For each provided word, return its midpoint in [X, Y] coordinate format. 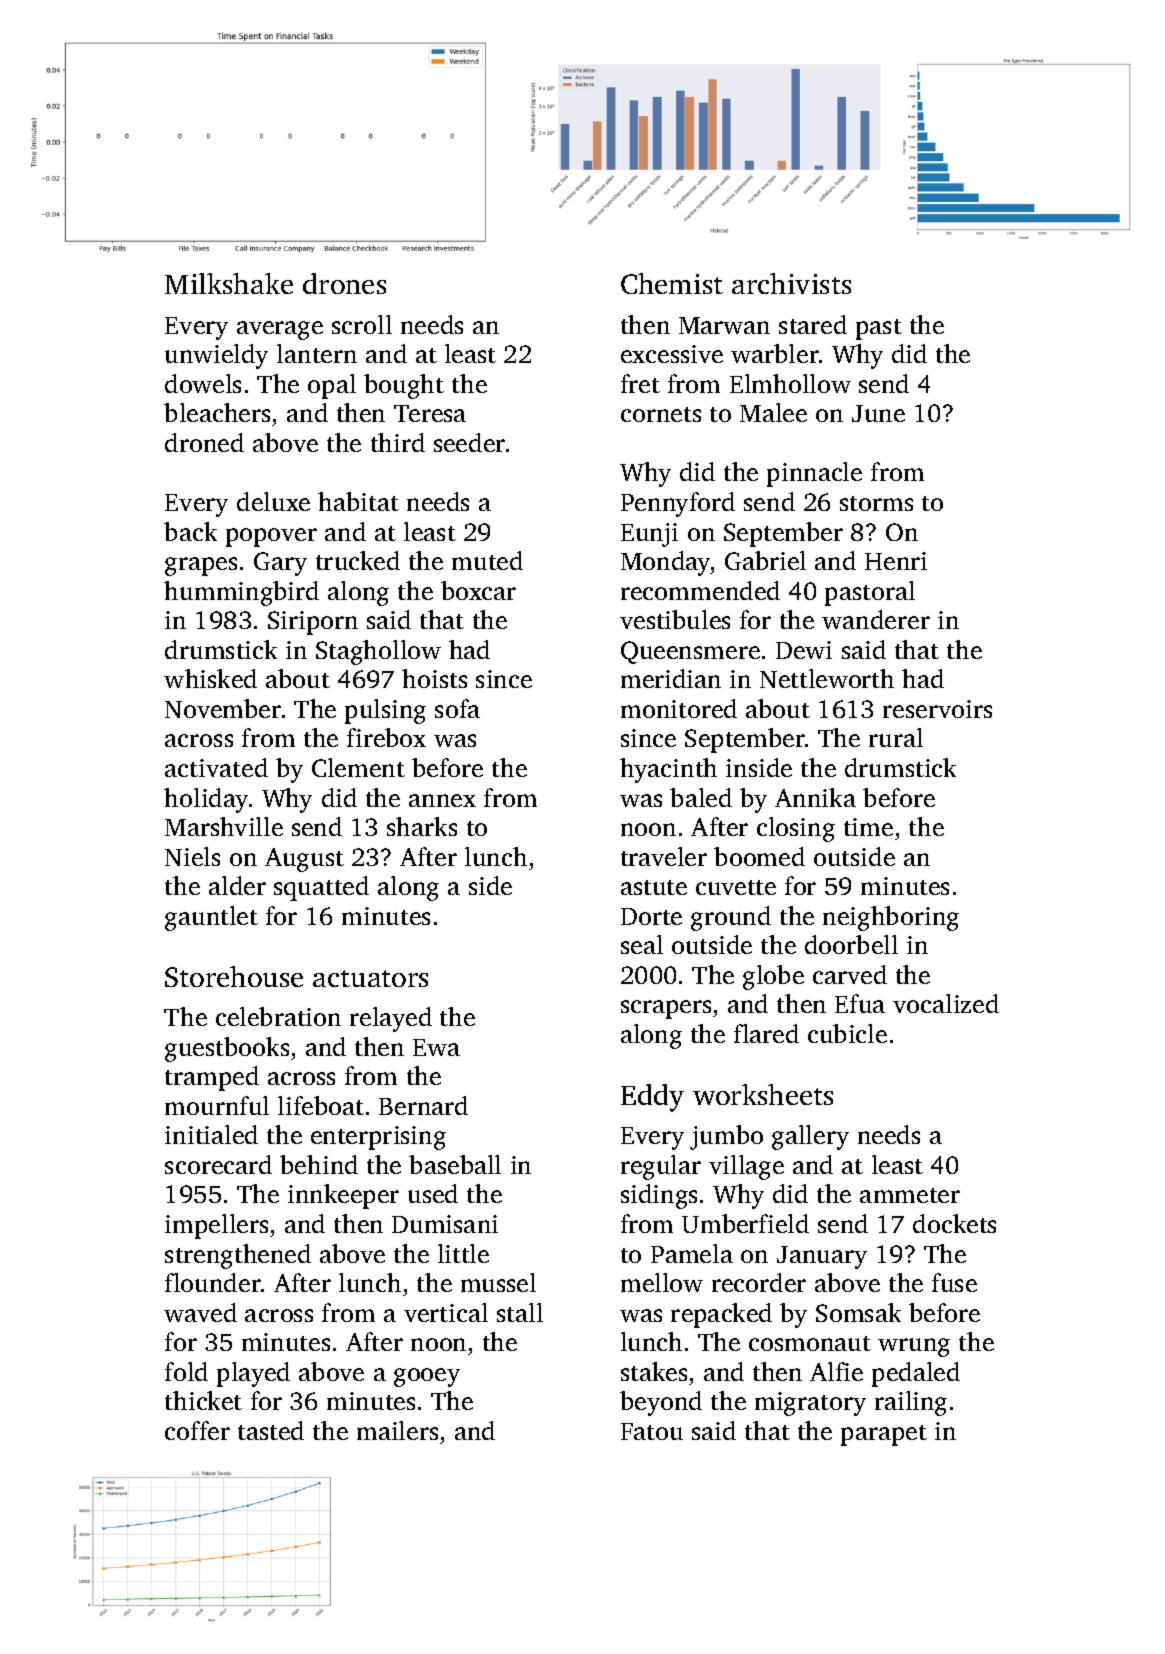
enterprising [378, 1138]
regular [661, 1167]
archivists [791, 283]
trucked [358, 560]
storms [876, 503]
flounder [213, 1282]
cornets [661, 414]
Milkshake [229, 283]
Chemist [672, 283]
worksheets [763, 1094]
